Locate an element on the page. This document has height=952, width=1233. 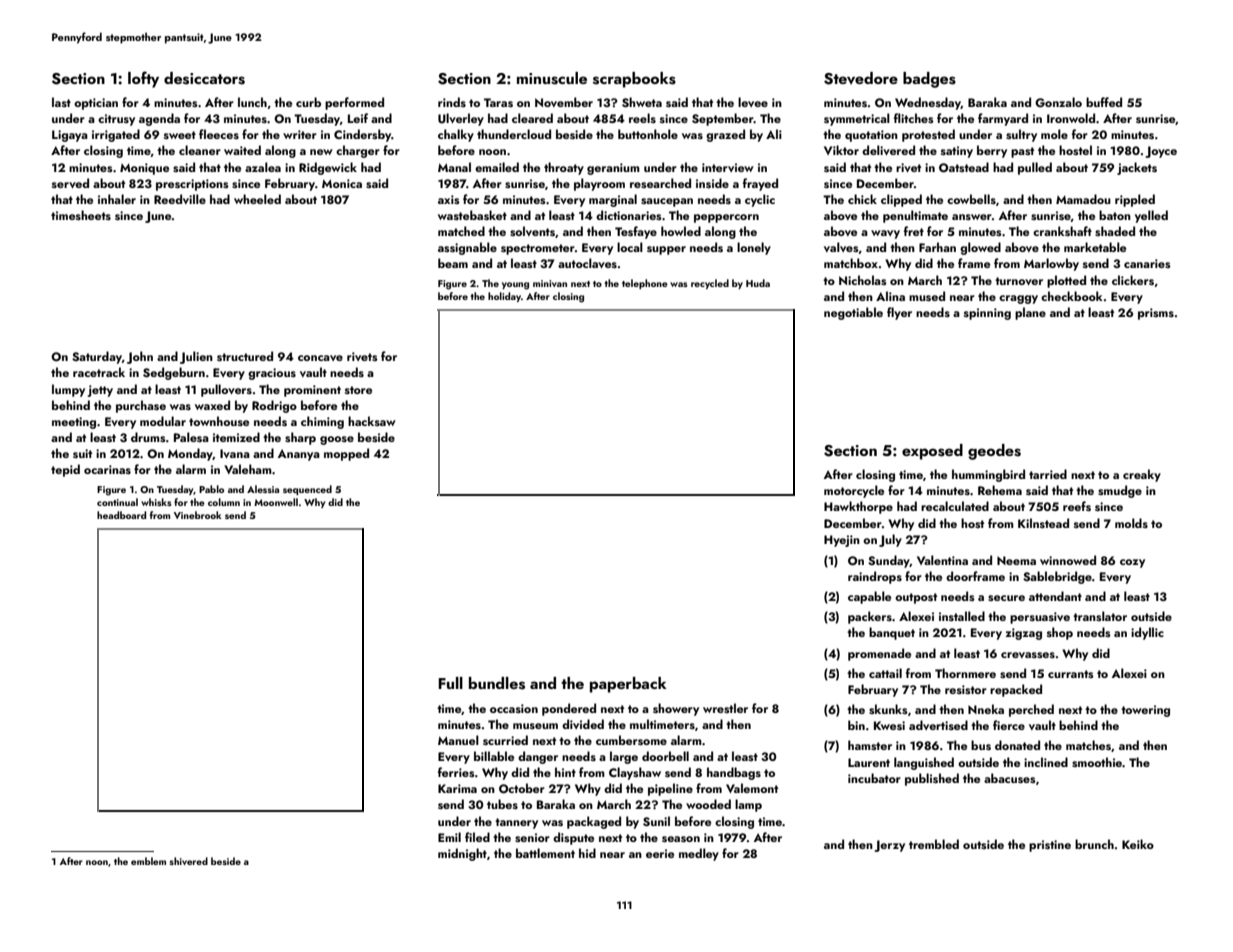
inhaler is located at coordinates (117, 199).
